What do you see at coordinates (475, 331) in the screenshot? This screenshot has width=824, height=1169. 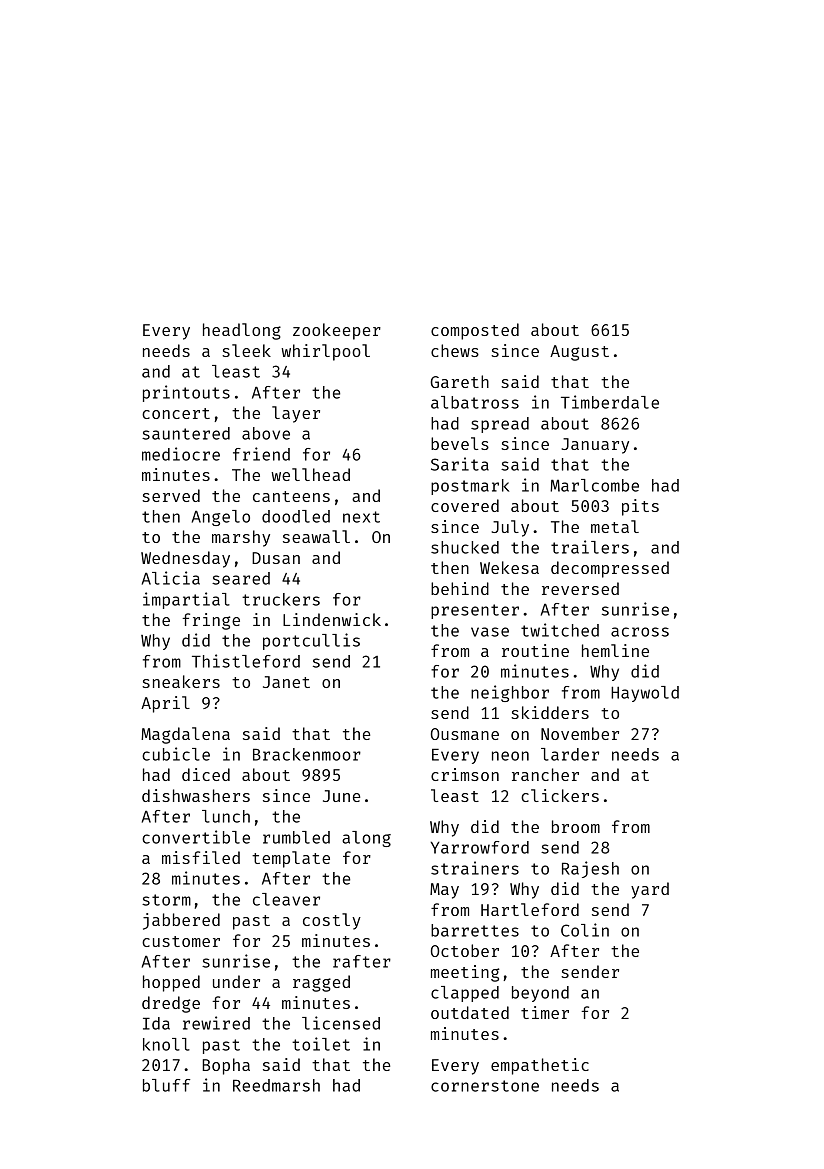 I see `composted` at bounding box center [475, 331].
